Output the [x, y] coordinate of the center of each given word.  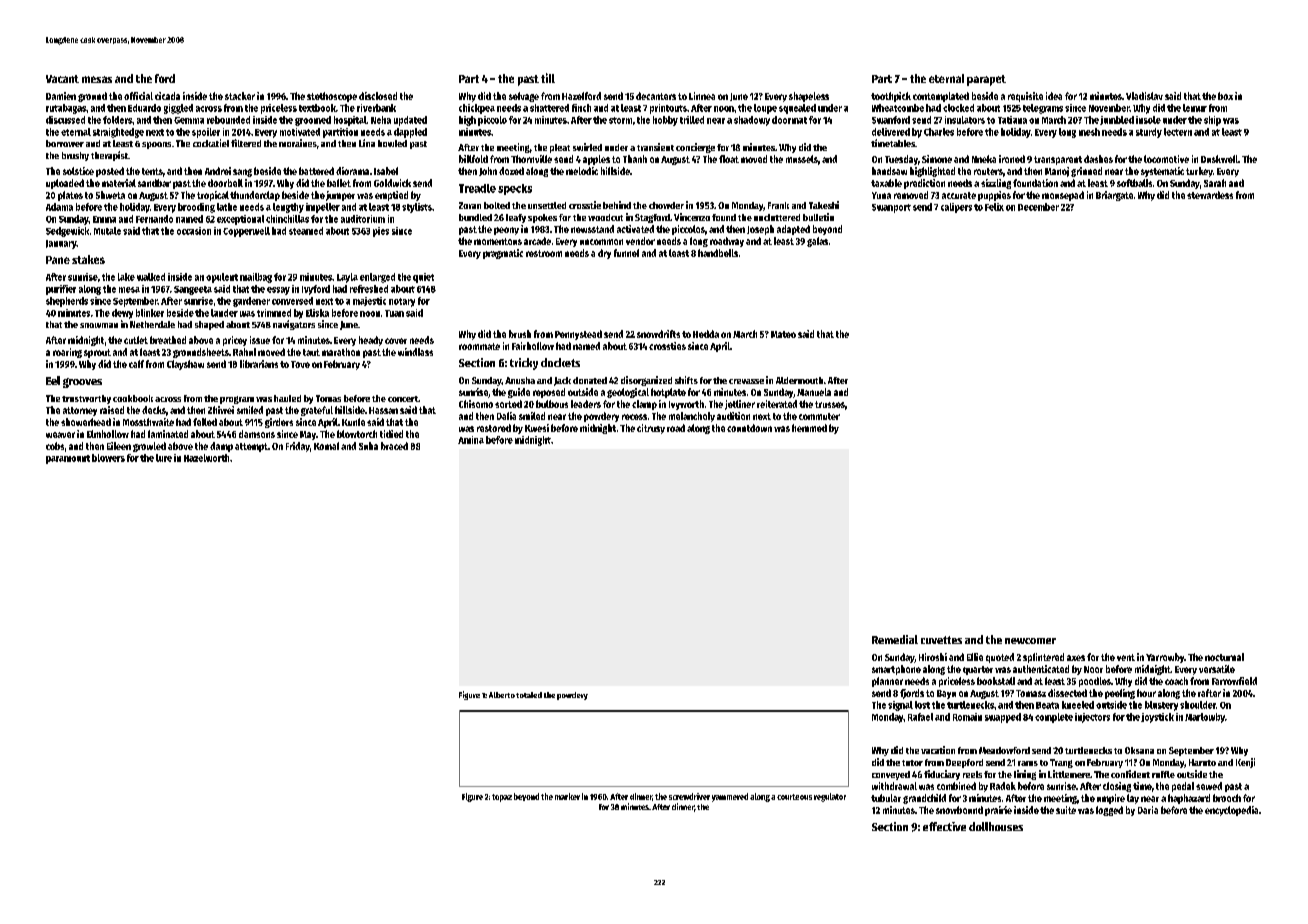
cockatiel [211, 143]
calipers [956, 208]
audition [733, 416]
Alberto [502, 695]
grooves [82, 383]
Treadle [477, 188]
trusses [830, 404]
